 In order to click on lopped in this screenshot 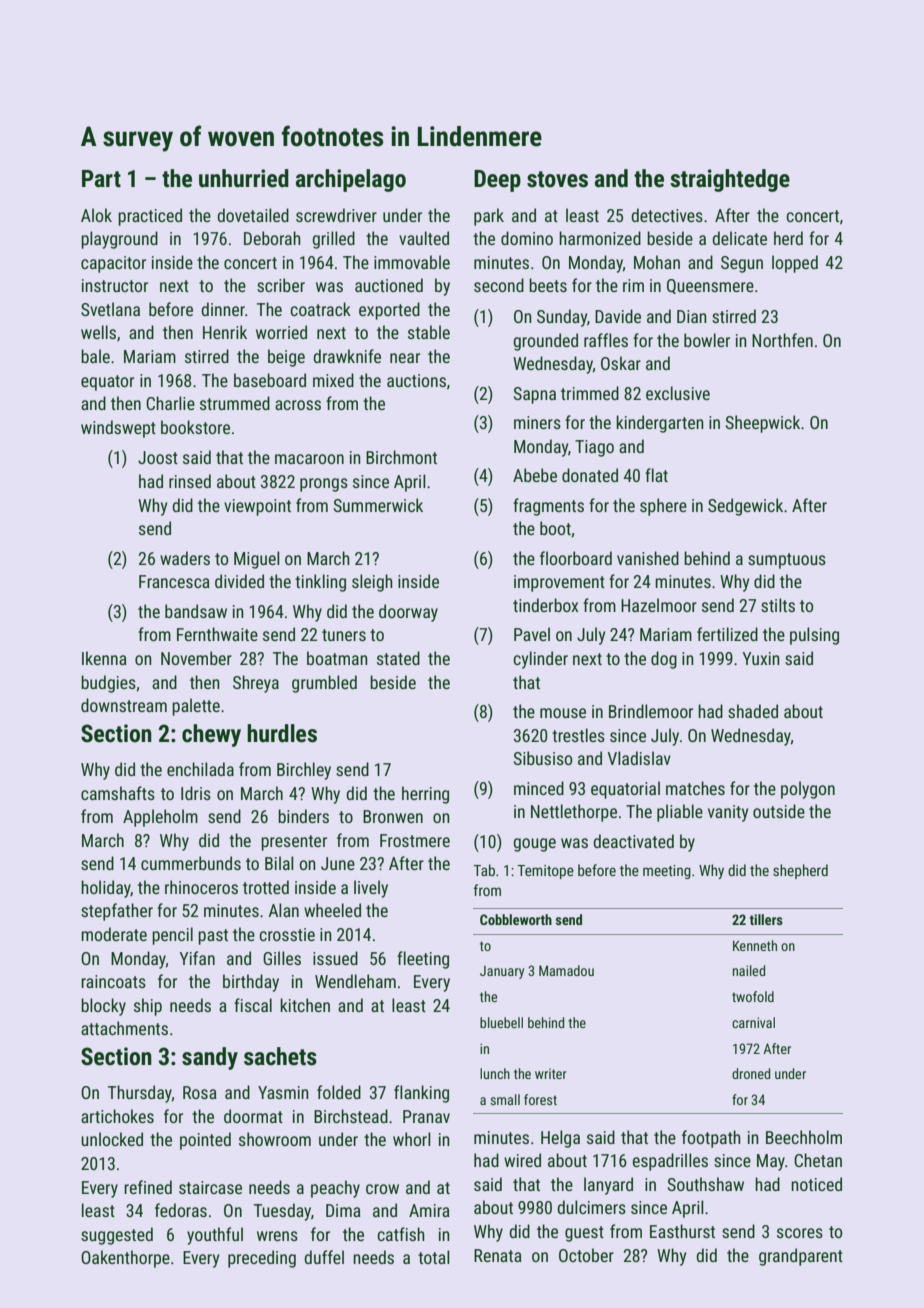, I will do `click(795, 264)`.
